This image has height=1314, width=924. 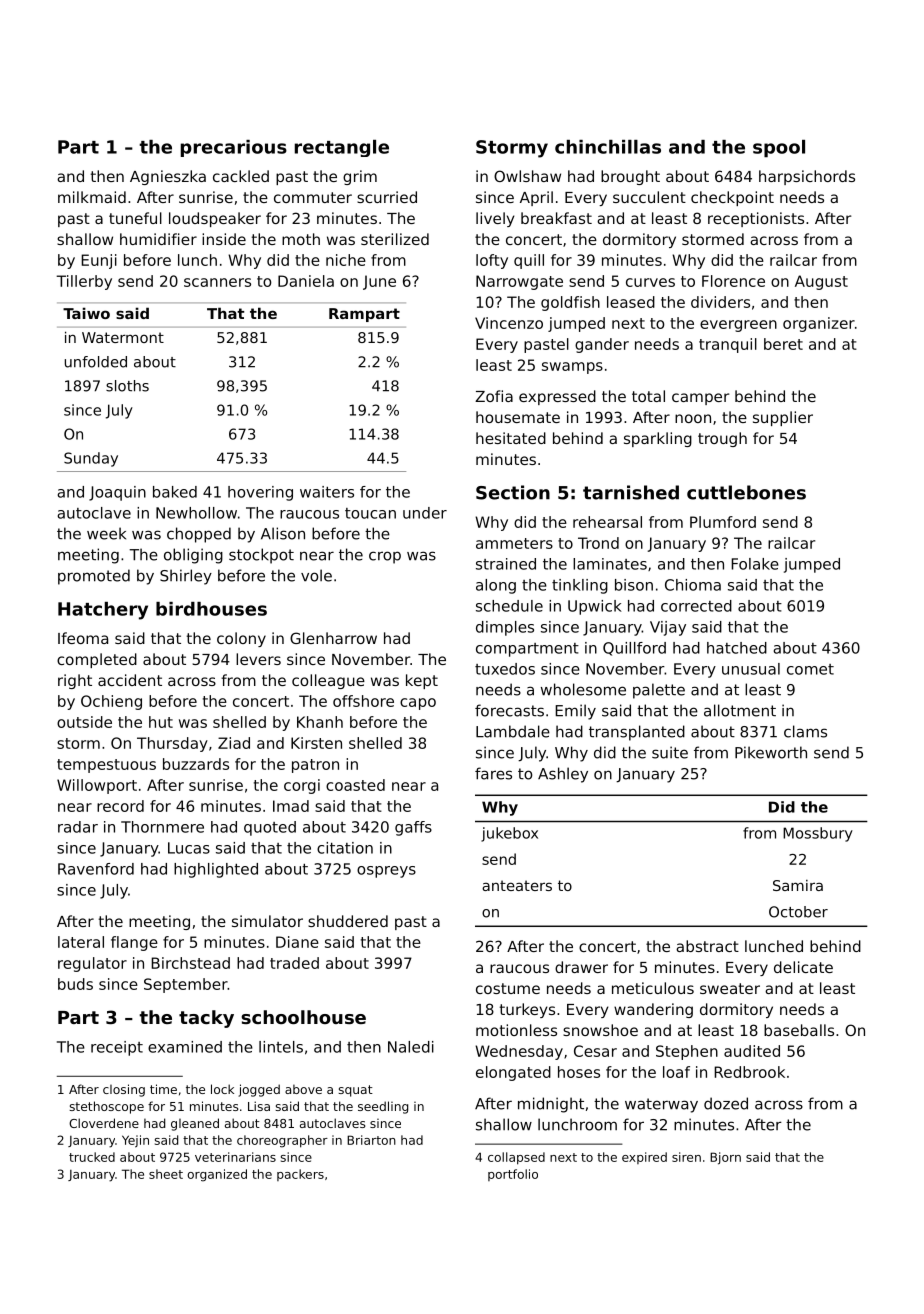 I want to click on accident, so click(x=130, y=680).
